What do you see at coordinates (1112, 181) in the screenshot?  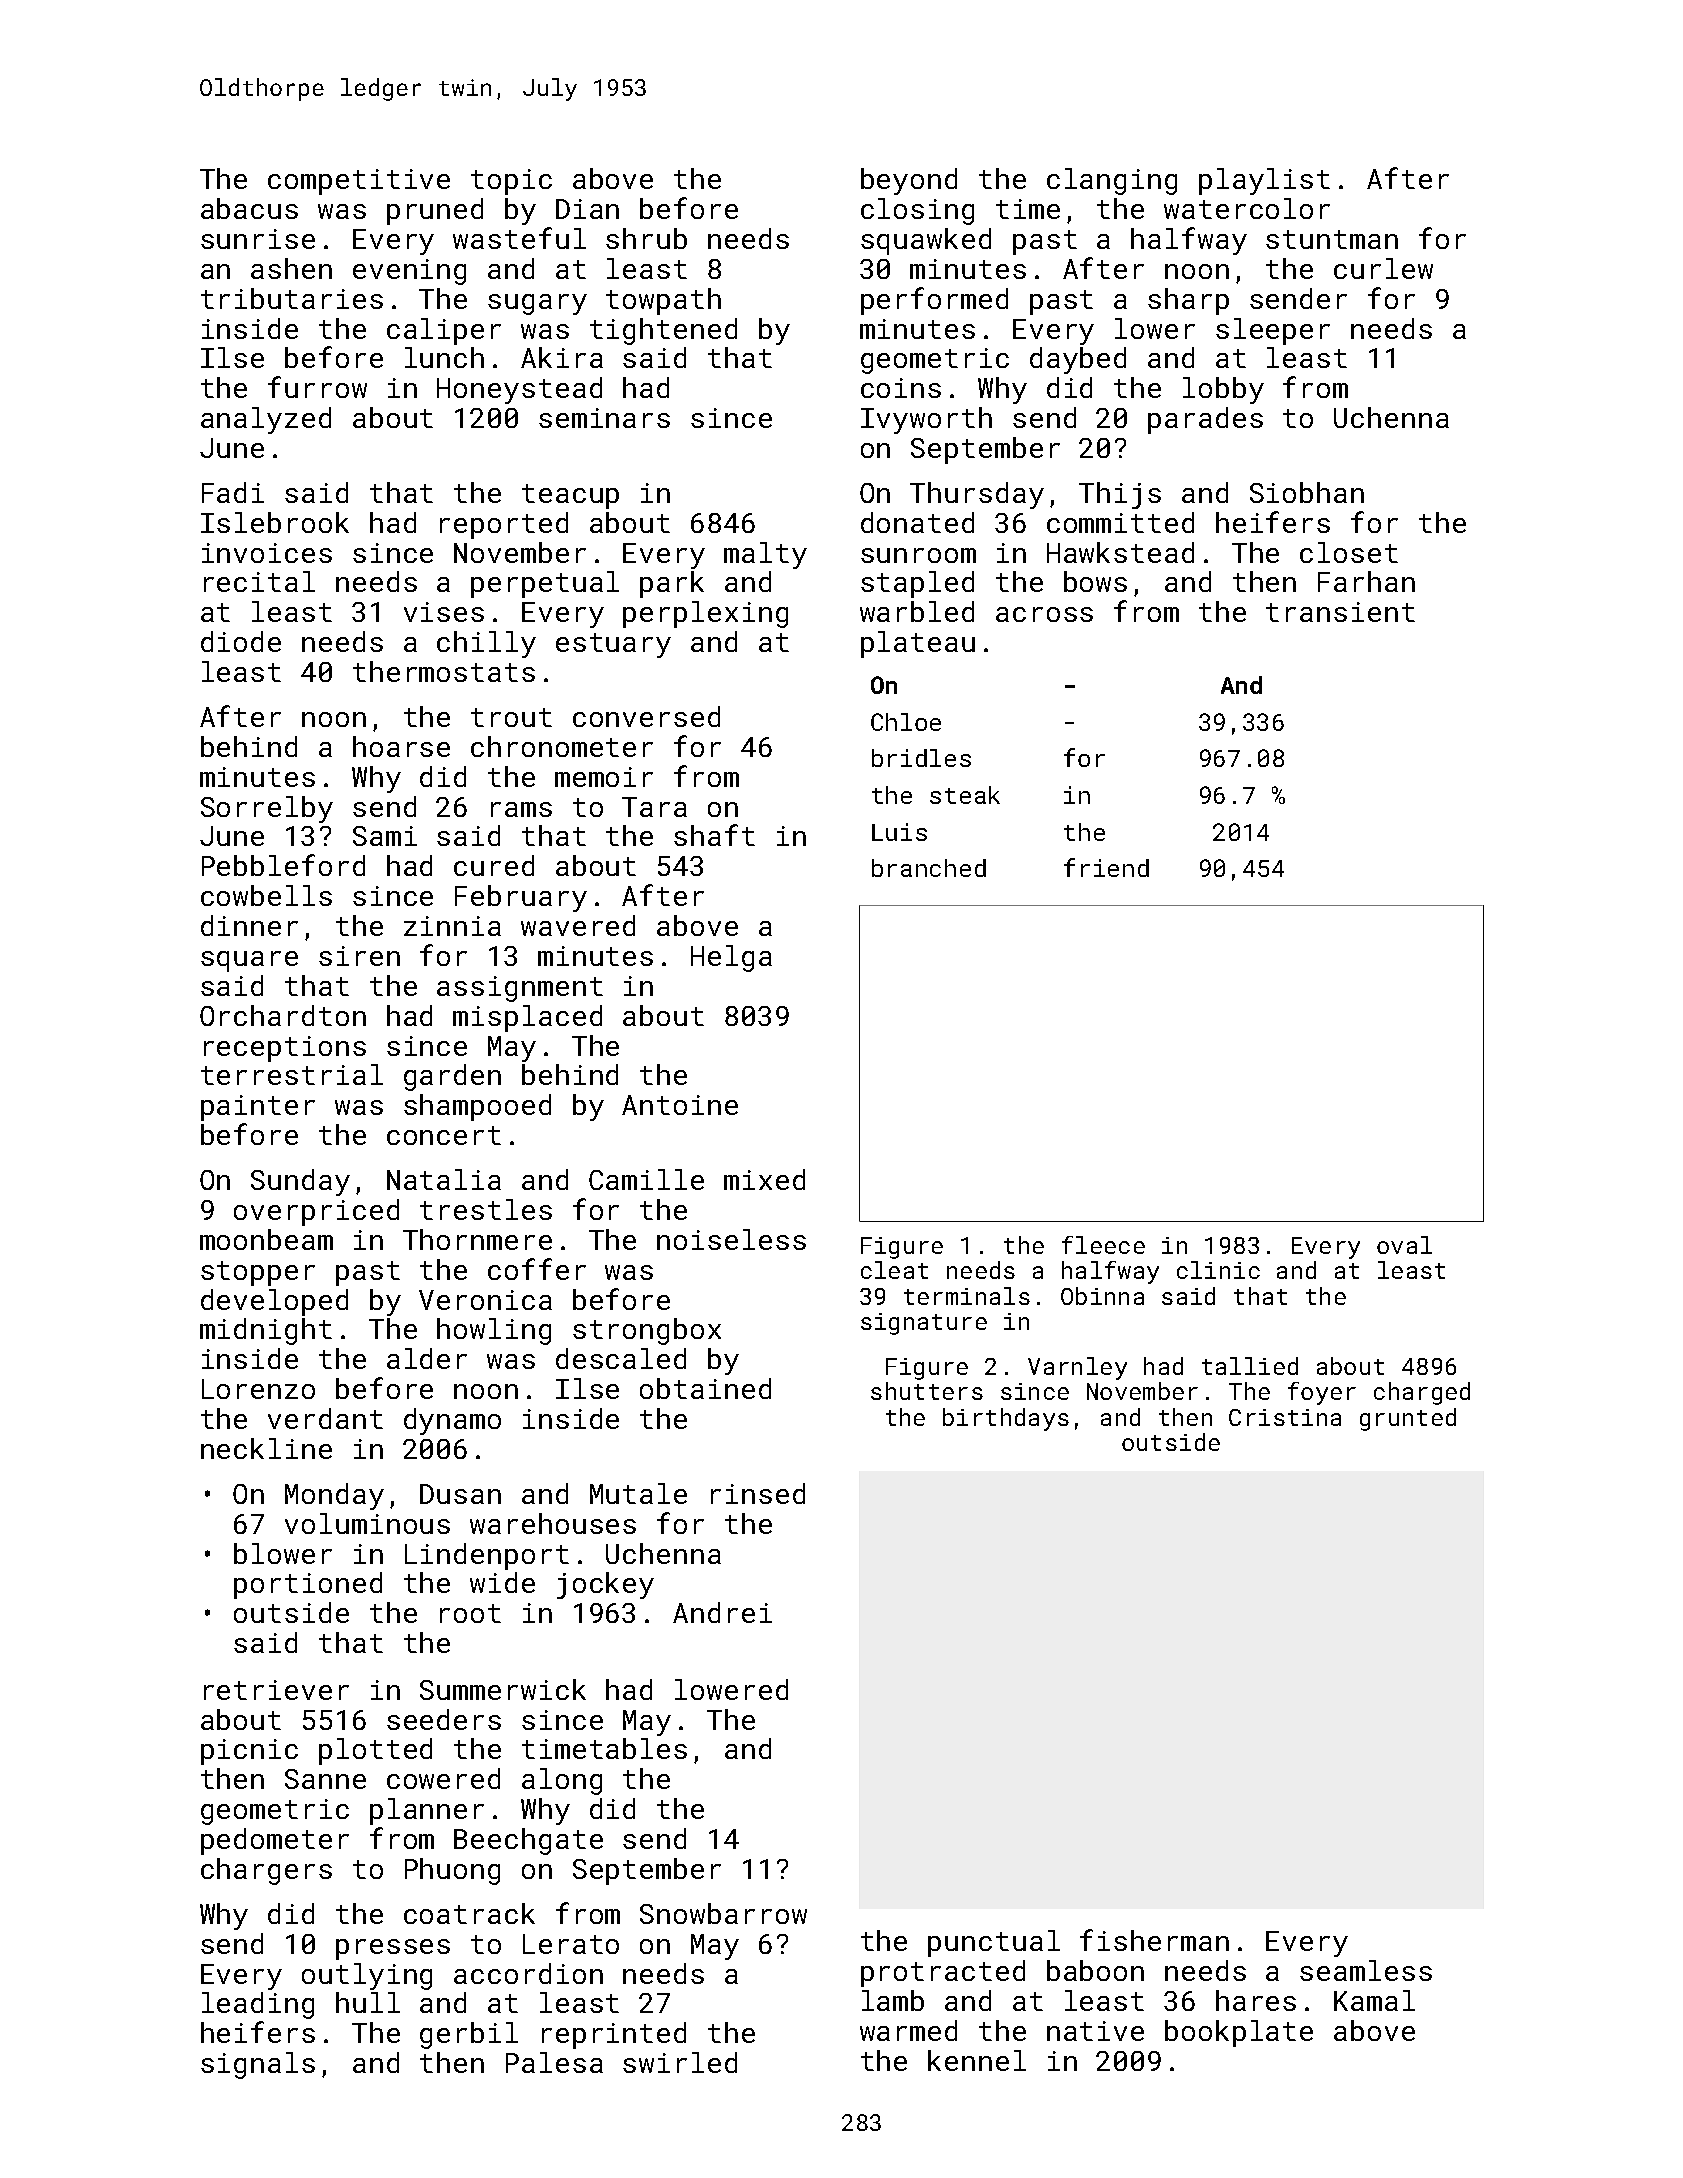 I see `clanging` at bounding box center [1112, 181].
